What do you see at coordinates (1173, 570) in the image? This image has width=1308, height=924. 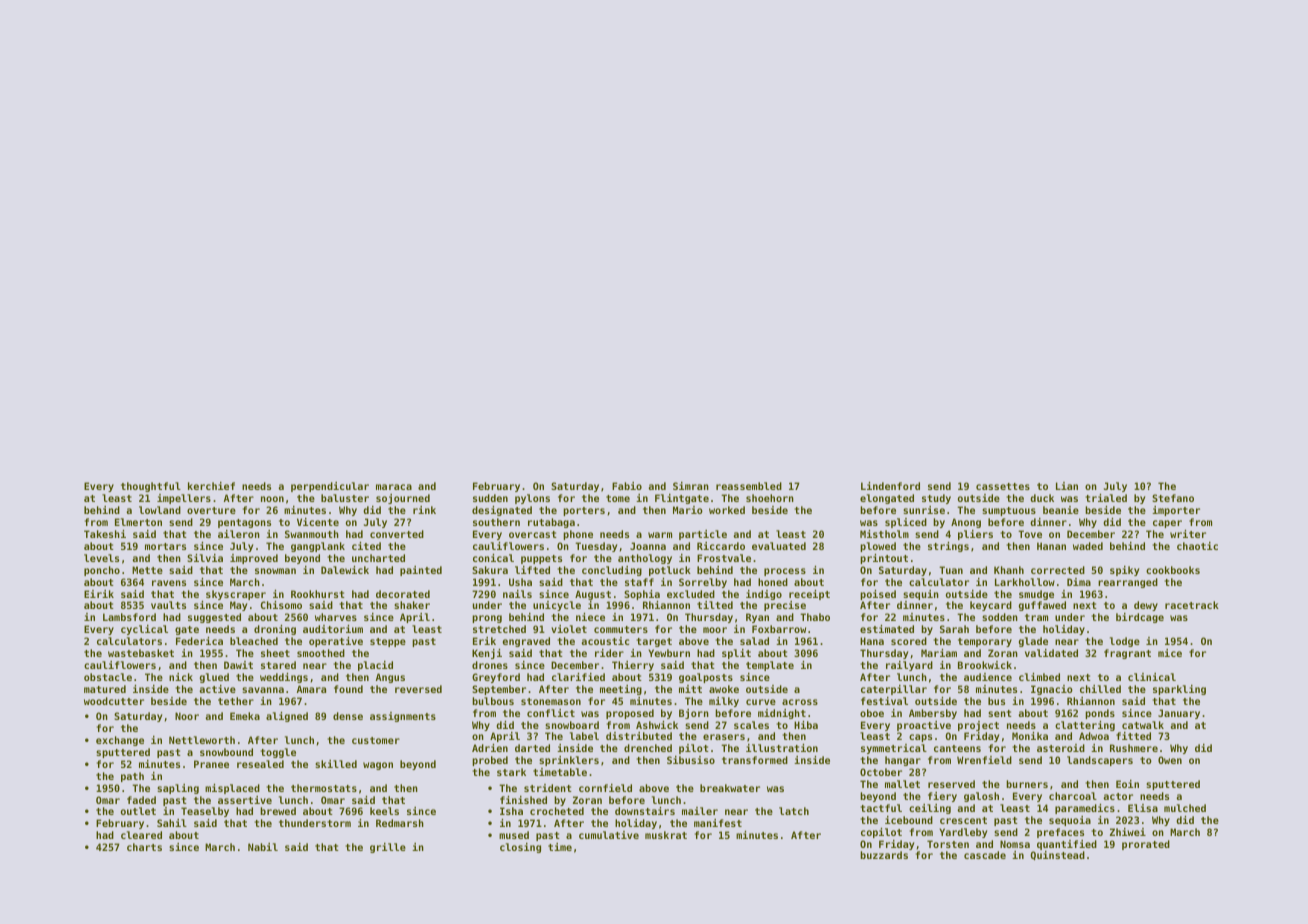 I see `cookbooks` at bounding box center [1173, 570].
